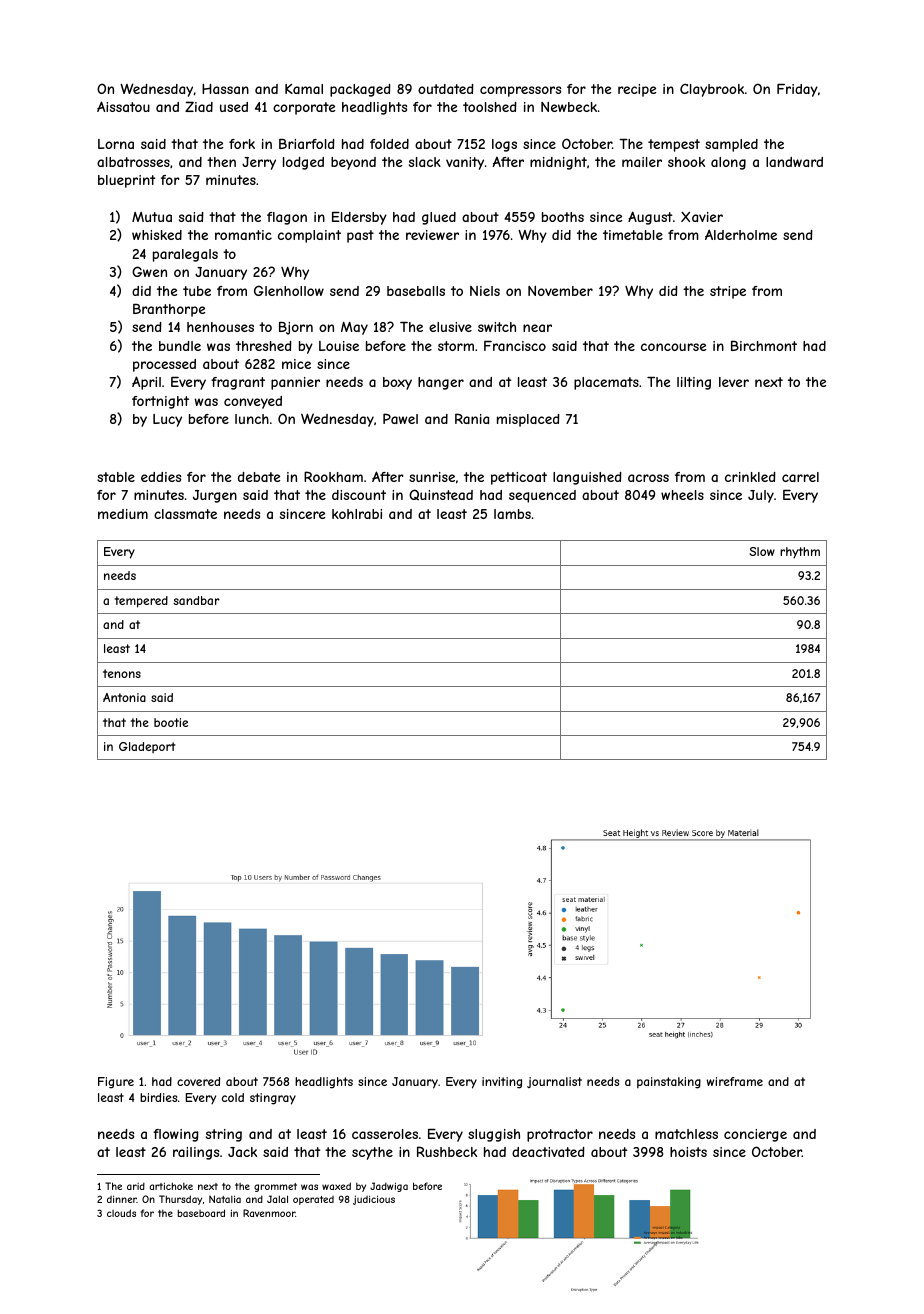 Image resolution: width=924 pixels, height=1314 pixels. Describe the element at coordinates (161, 477) in the screenshot. I see `eddies` at that location.
